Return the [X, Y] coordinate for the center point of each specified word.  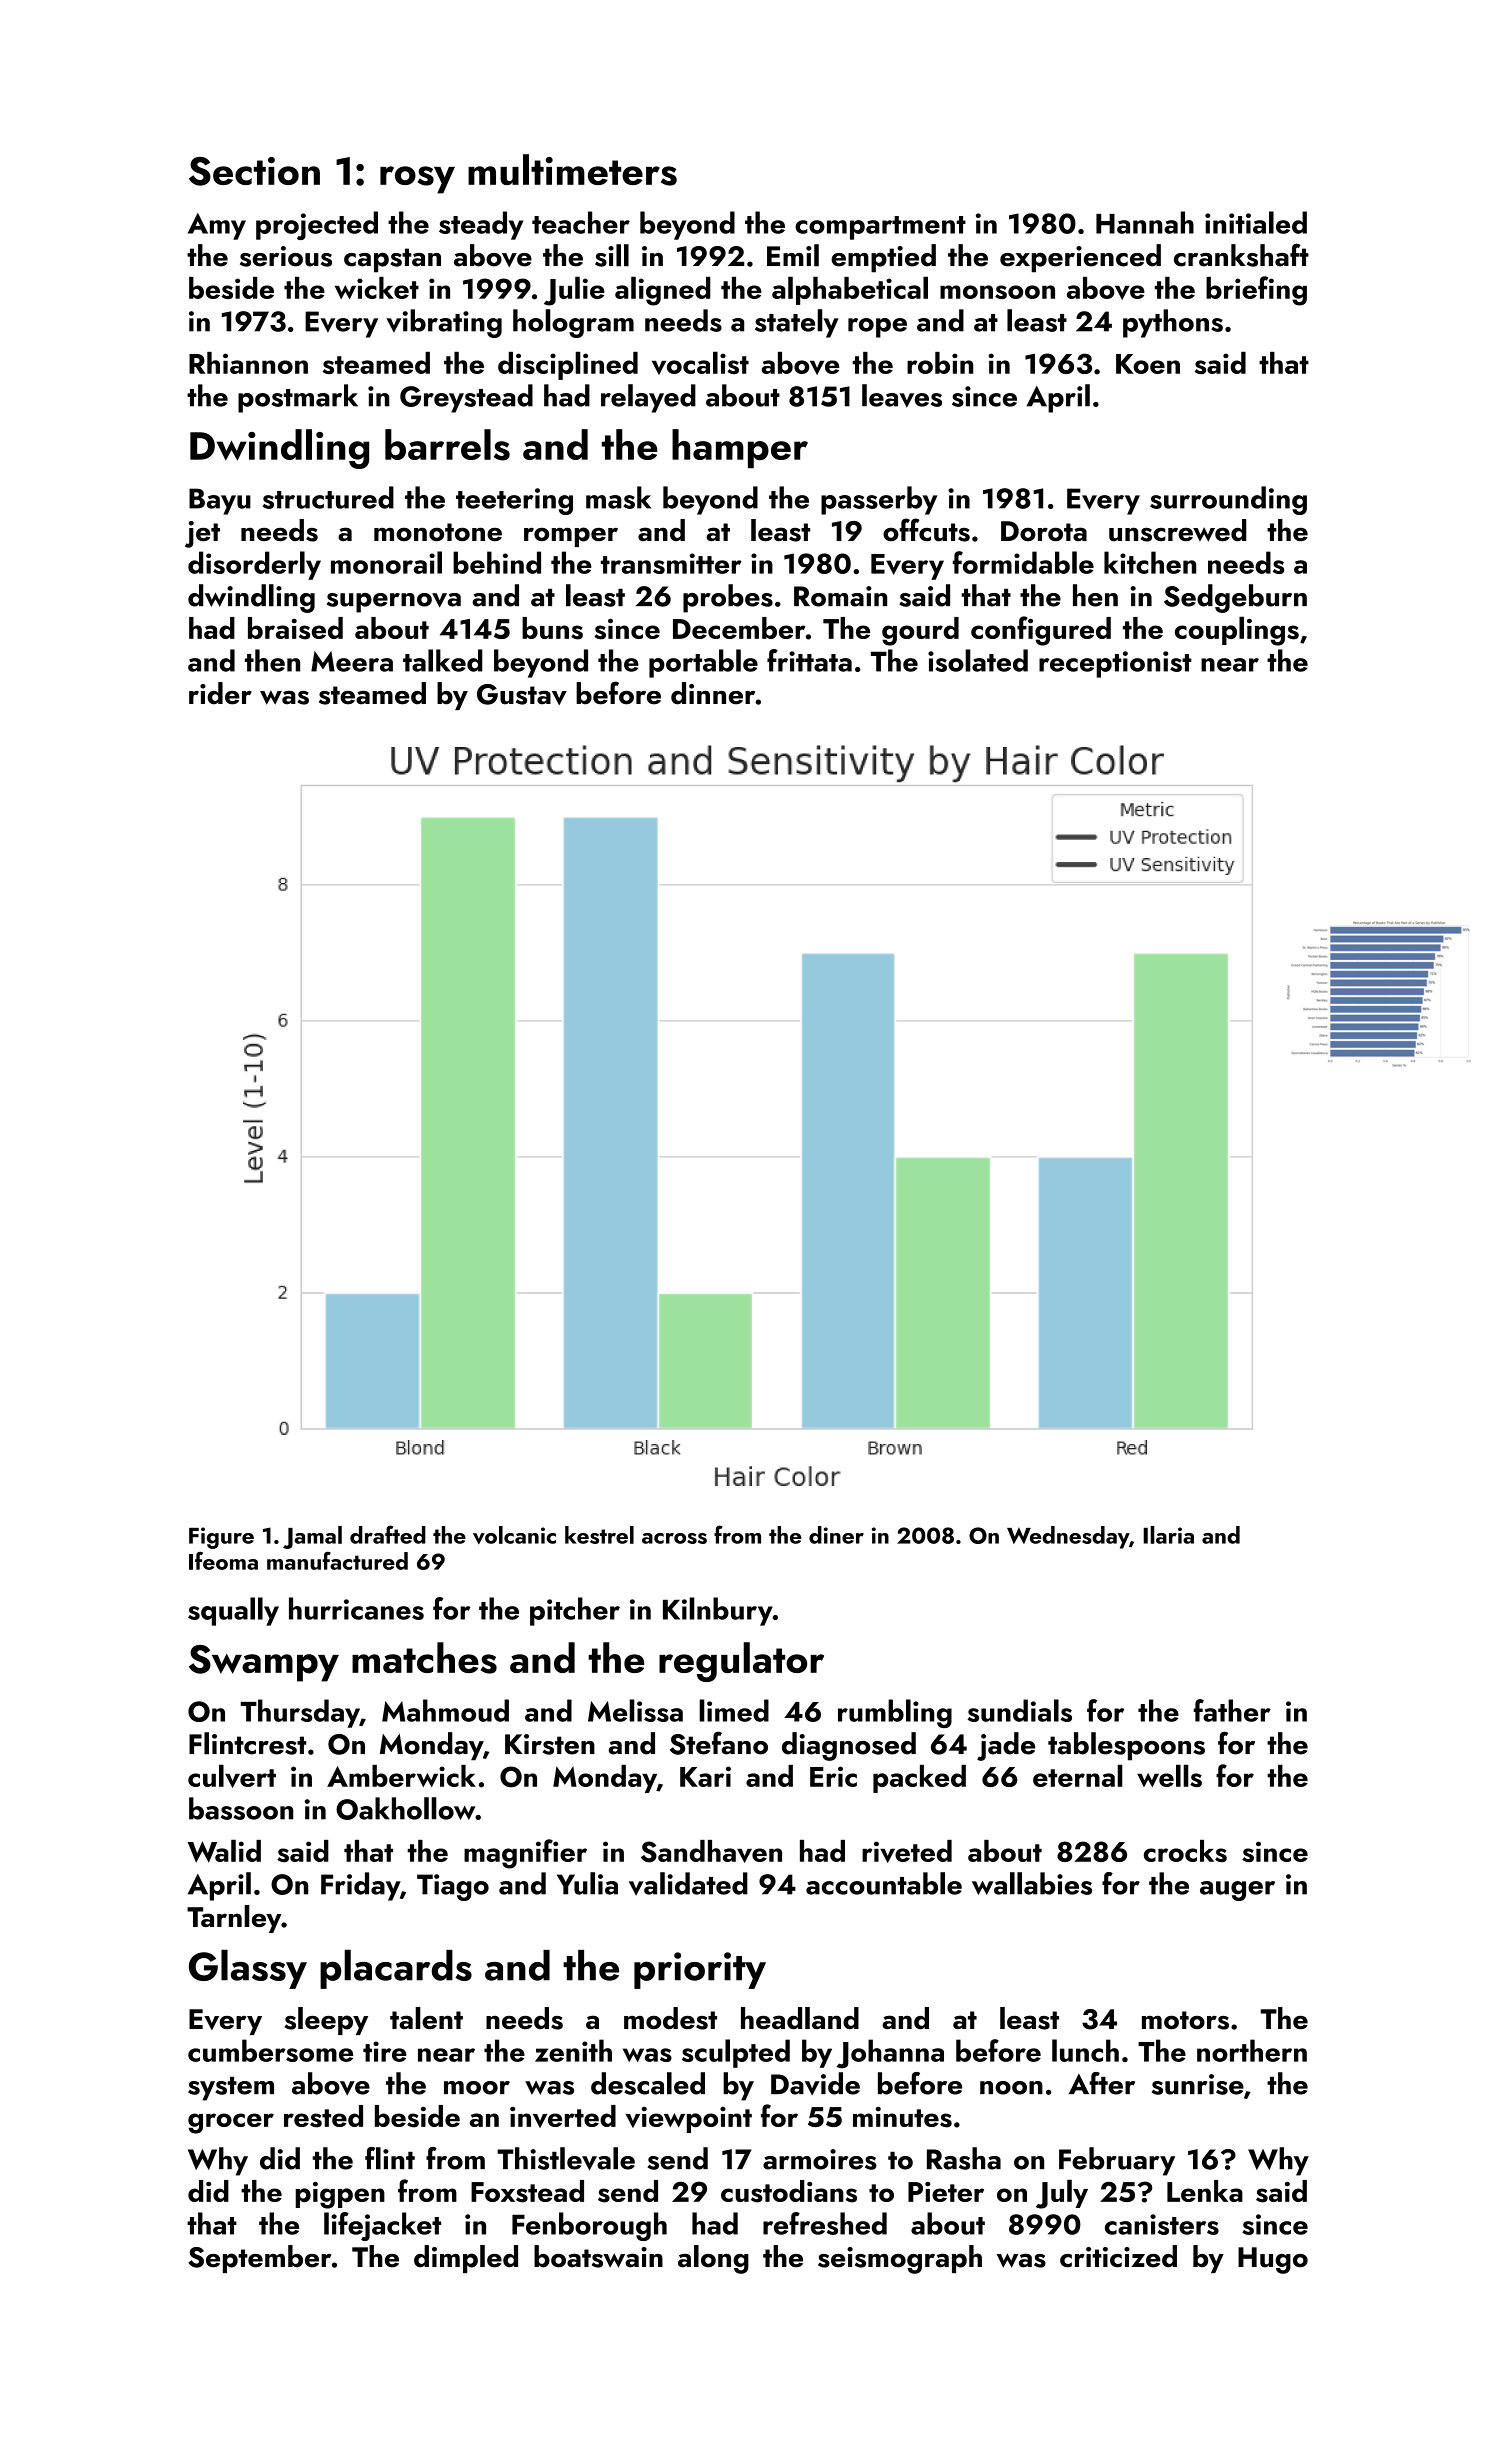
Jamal [312, 1537]
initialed [1256, 222]
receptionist [1115, 664]
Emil [793, 255]
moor [477, 2088]
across [674, 1538]
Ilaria [1168, 1535]
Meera [352, 661]
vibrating [444, 323]
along [713, 2259]
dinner [713, 693]
